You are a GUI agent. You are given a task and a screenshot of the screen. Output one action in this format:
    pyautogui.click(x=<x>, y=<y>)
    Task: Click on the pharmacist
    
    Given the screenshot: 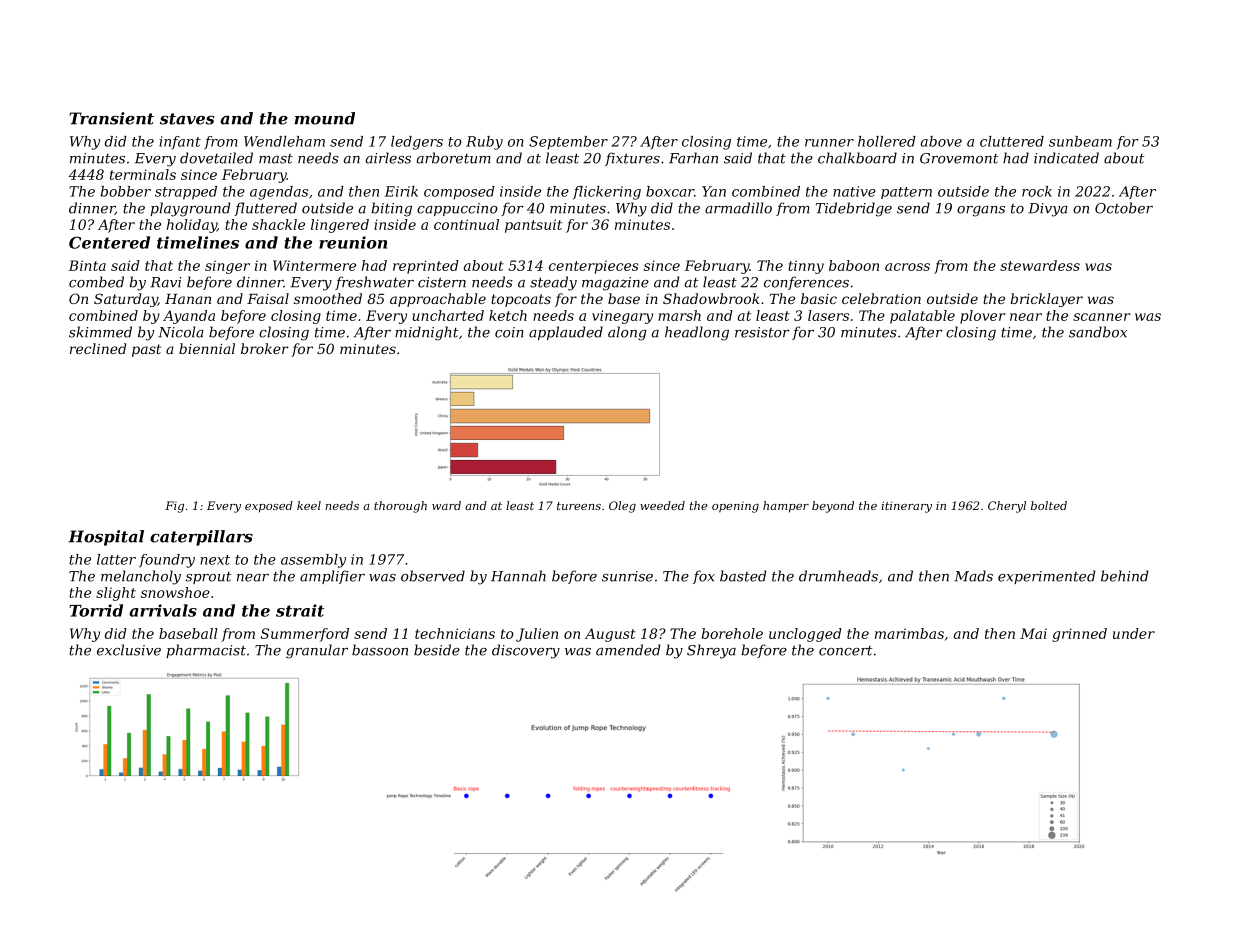 What is the action you would take?
    pyautogui.click(x=206, y=651)
